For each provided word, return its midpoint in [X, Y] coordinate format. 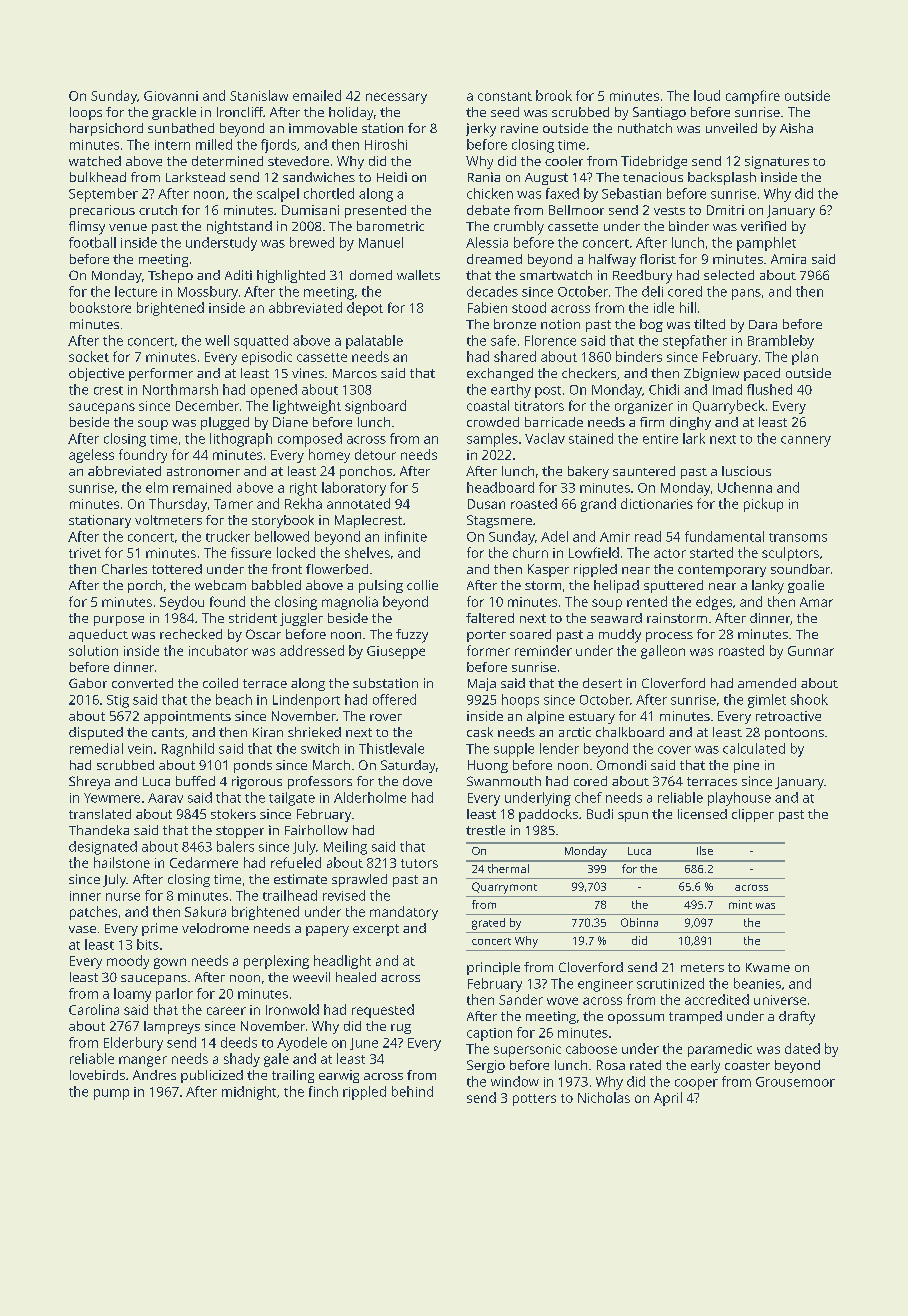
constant [505, 96]
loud [707, 95]
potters [534, 1100]
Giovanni [171, 96]
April [668, 1099]
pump [111, 1094]
